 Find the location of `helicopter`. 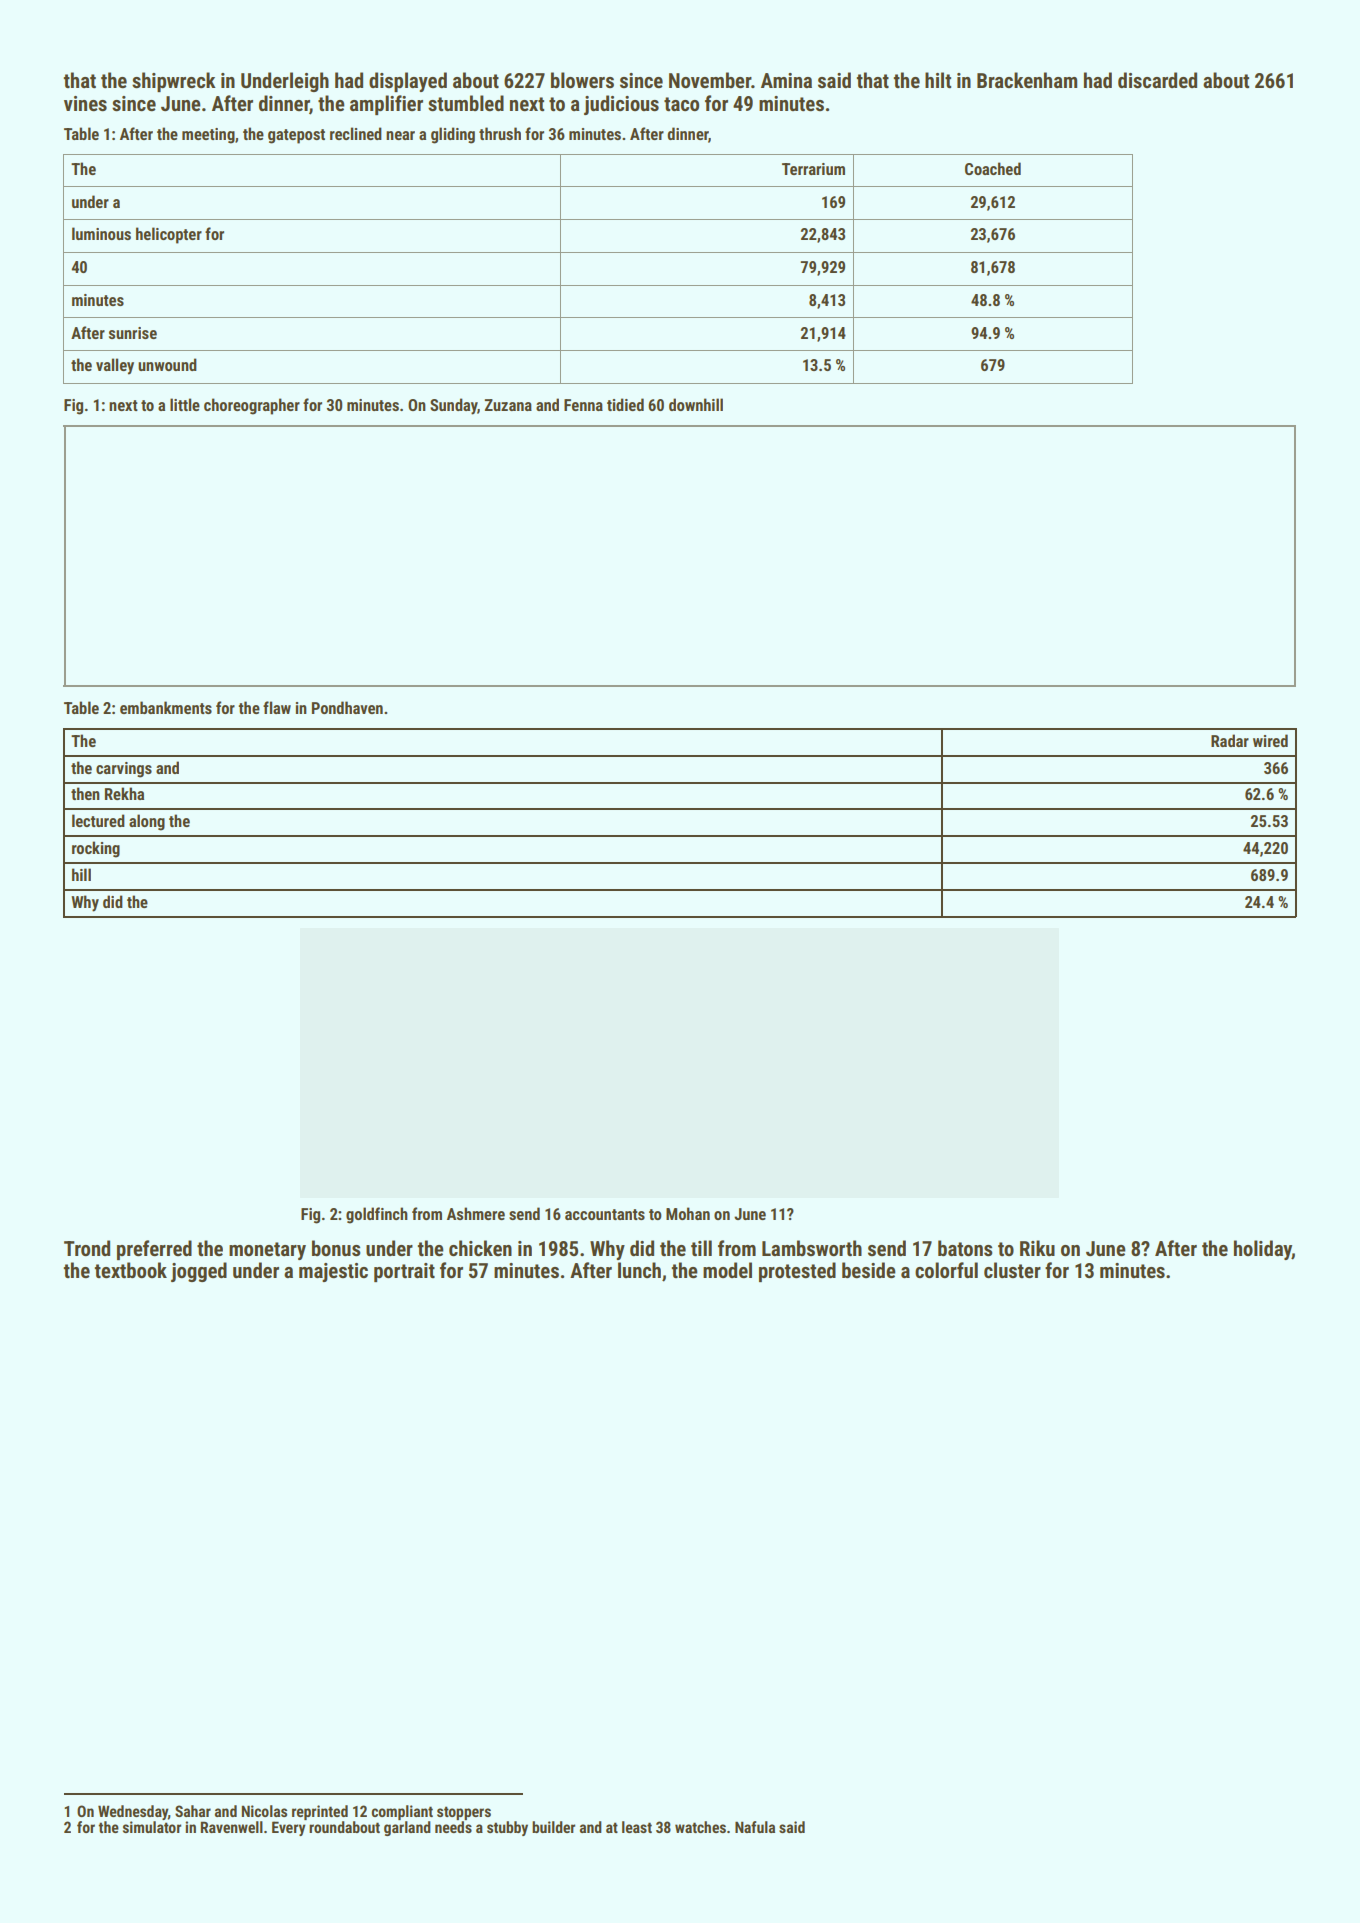

helicopter is located at coordinates (169, 235).
